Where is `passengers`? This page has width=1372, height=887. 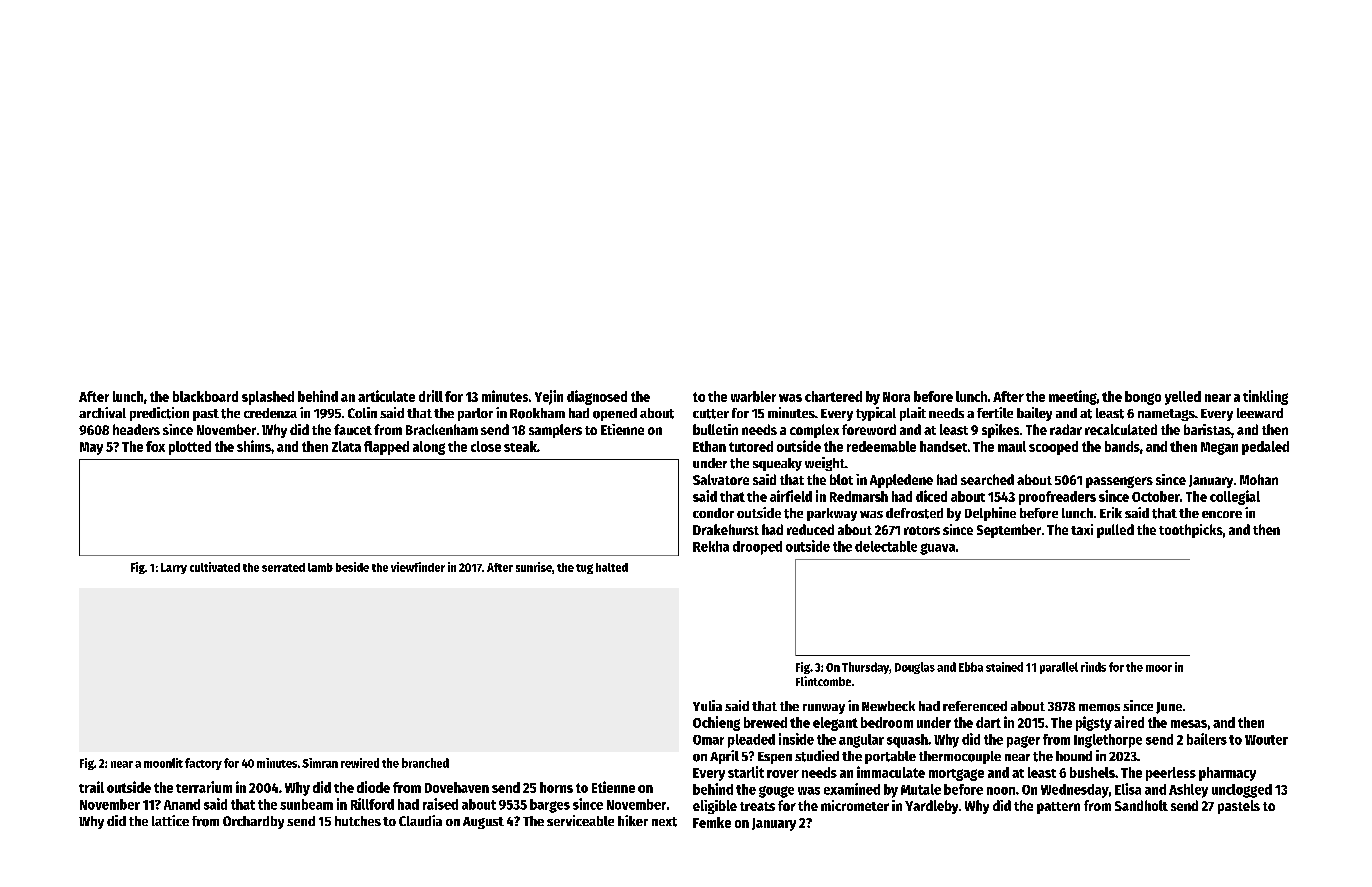 passengers is located at coordinates (1119, 482).
